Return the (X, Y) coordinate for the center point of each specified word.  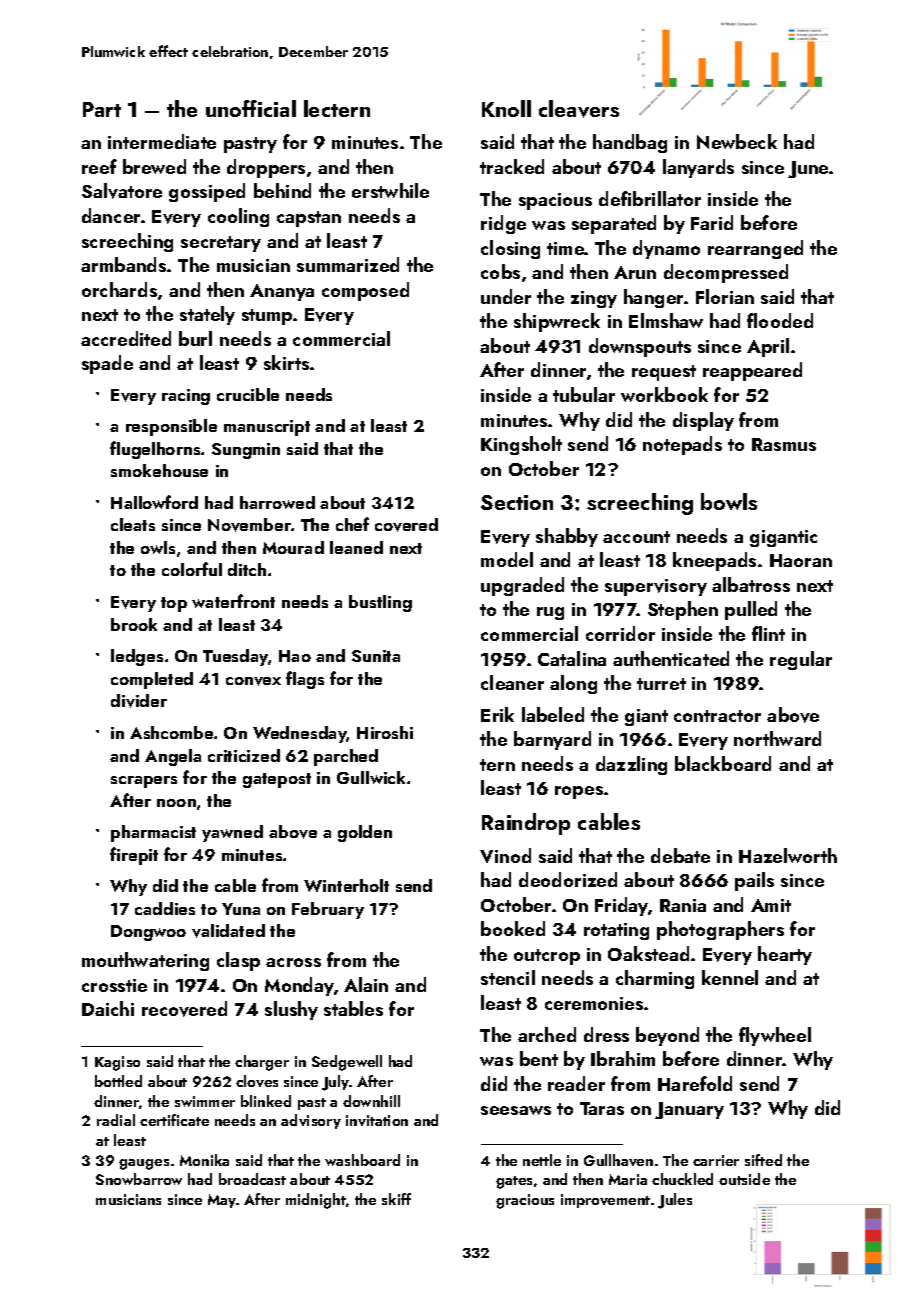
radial (116, 1120)
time (566, 248)
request (664, 373)
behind (282, 190)
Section (517, 502)
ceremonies (594, 1003)
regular (801, 660)
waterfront (233, 601)
